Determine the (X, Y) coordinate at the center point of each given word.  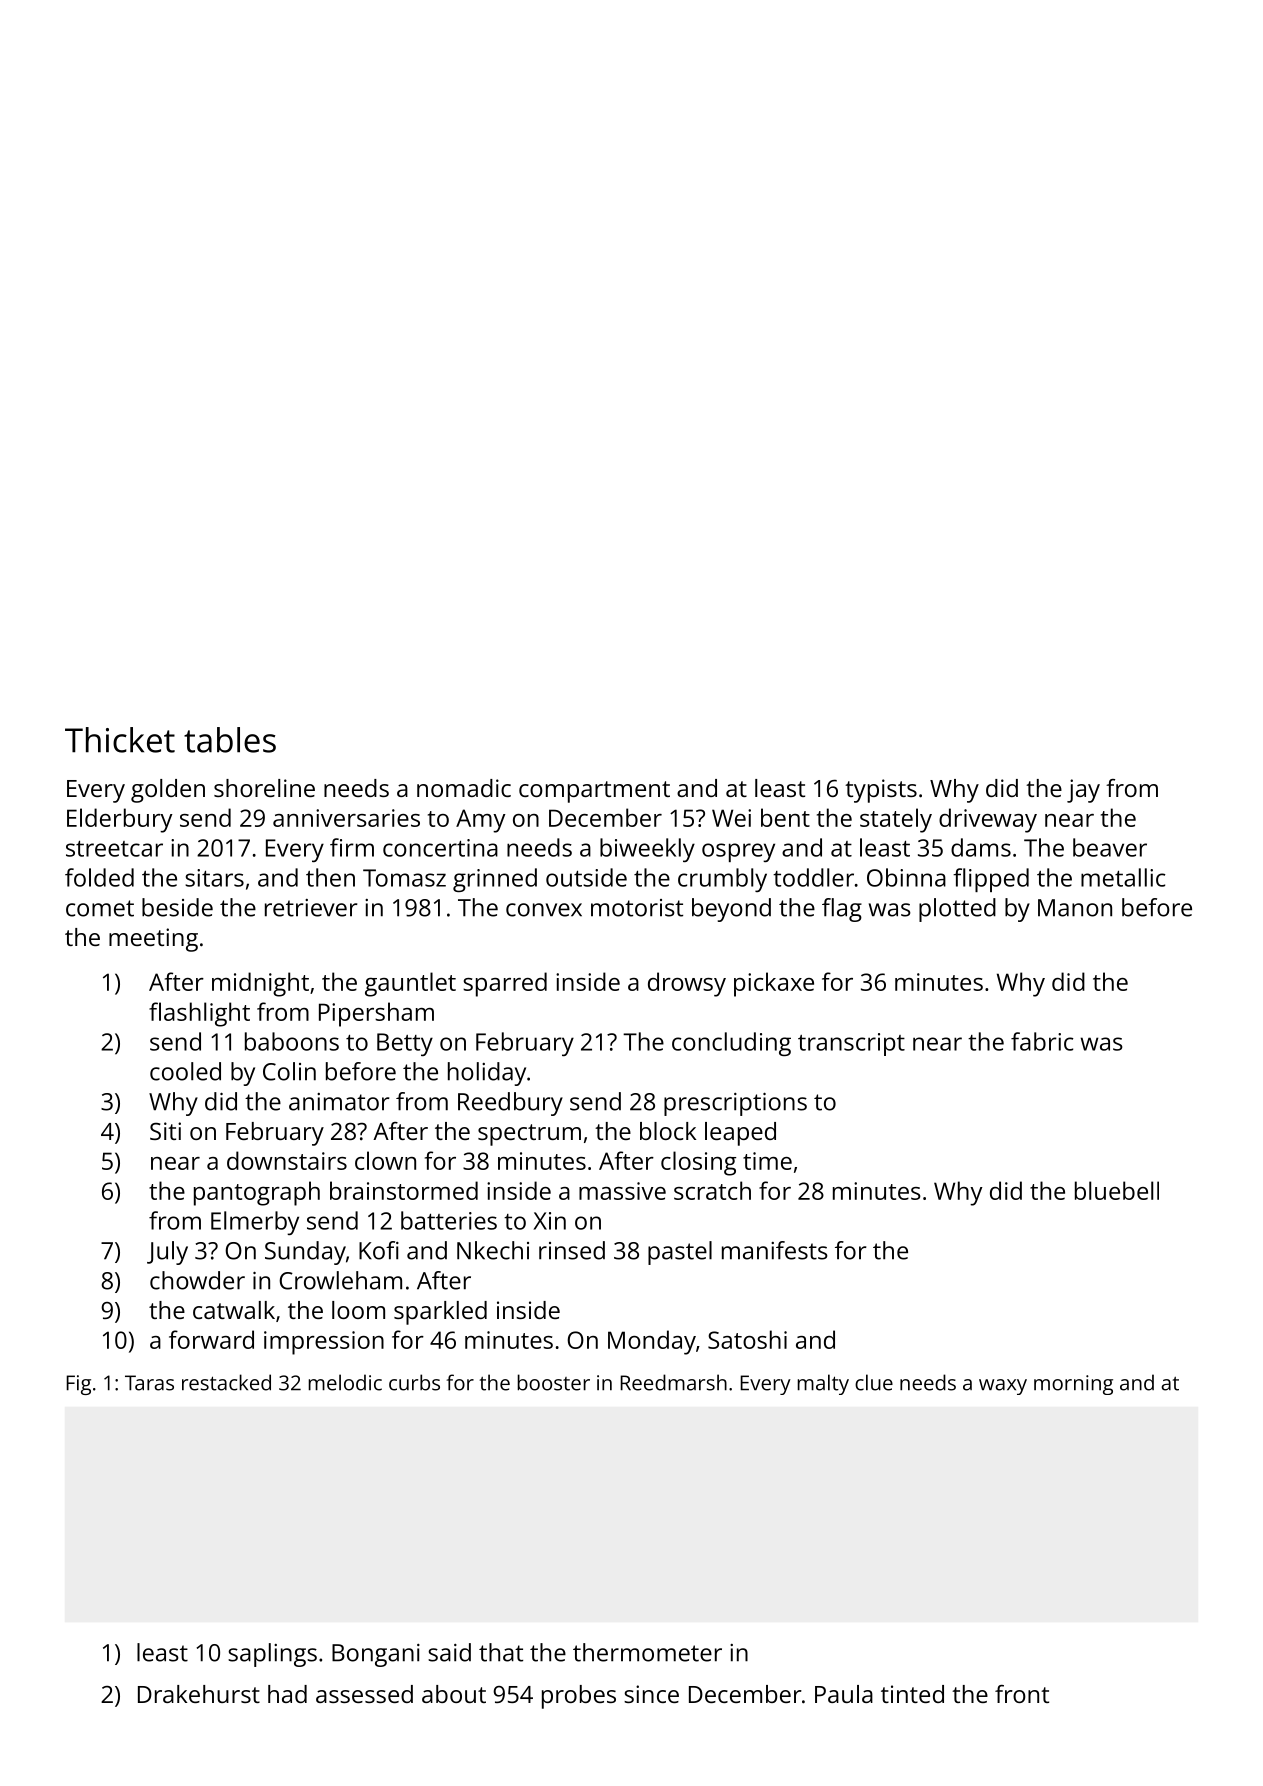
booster (553, 1382)
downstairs (287, 1160)
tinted (912, 1694)
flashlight (199, 1014)
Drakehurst (199, 1694)
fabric (1042, 1041)
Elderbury (120, 820)
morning (1073, 1385)
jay (1083, 791)
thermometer (647, 1652)
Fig (78, 1385)
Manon (1075, 908)
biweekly (647, 850)
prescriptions (735, 1104)
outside (586, 877)
